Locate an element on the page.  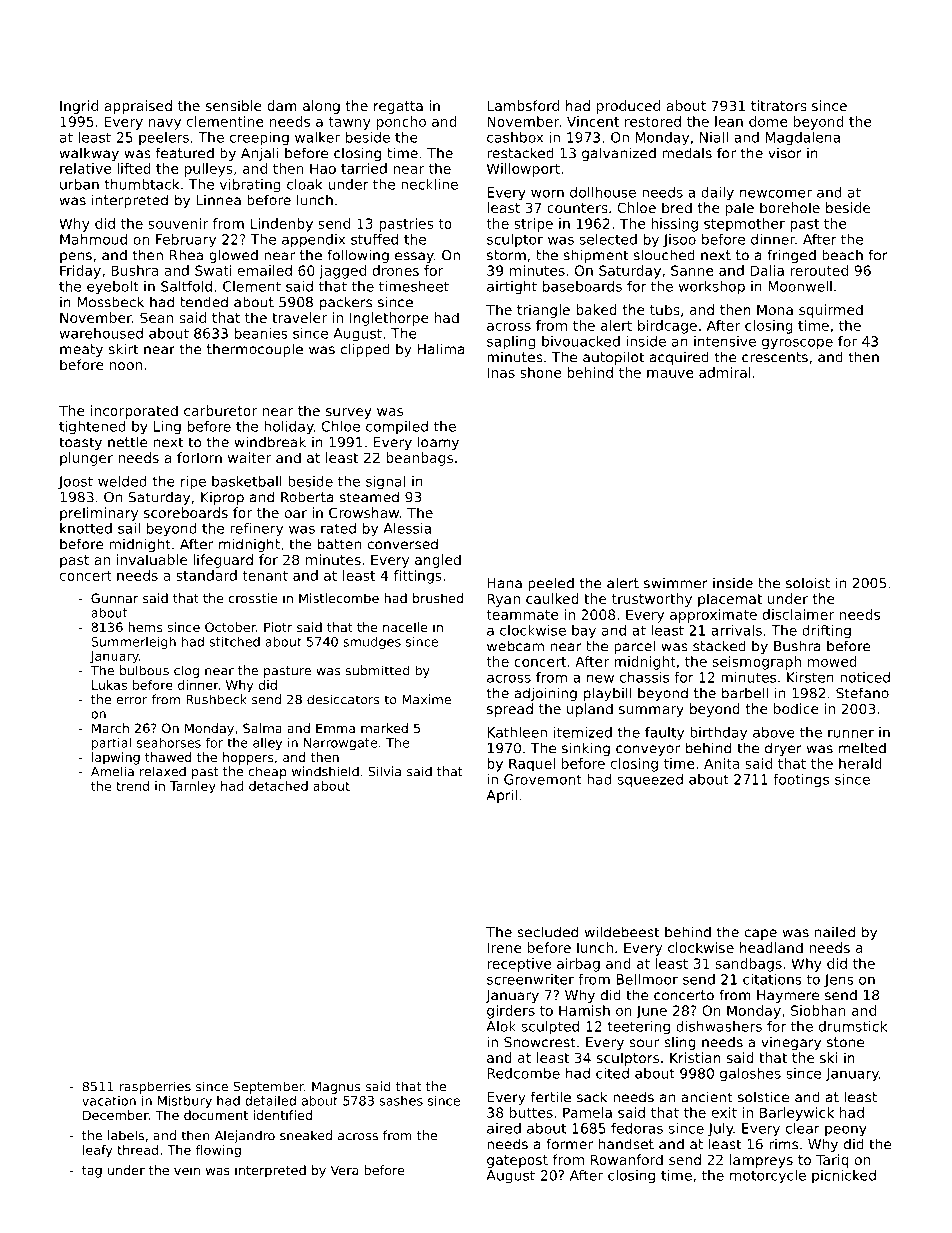
Ingrid is located at coordinates (79, 107).
